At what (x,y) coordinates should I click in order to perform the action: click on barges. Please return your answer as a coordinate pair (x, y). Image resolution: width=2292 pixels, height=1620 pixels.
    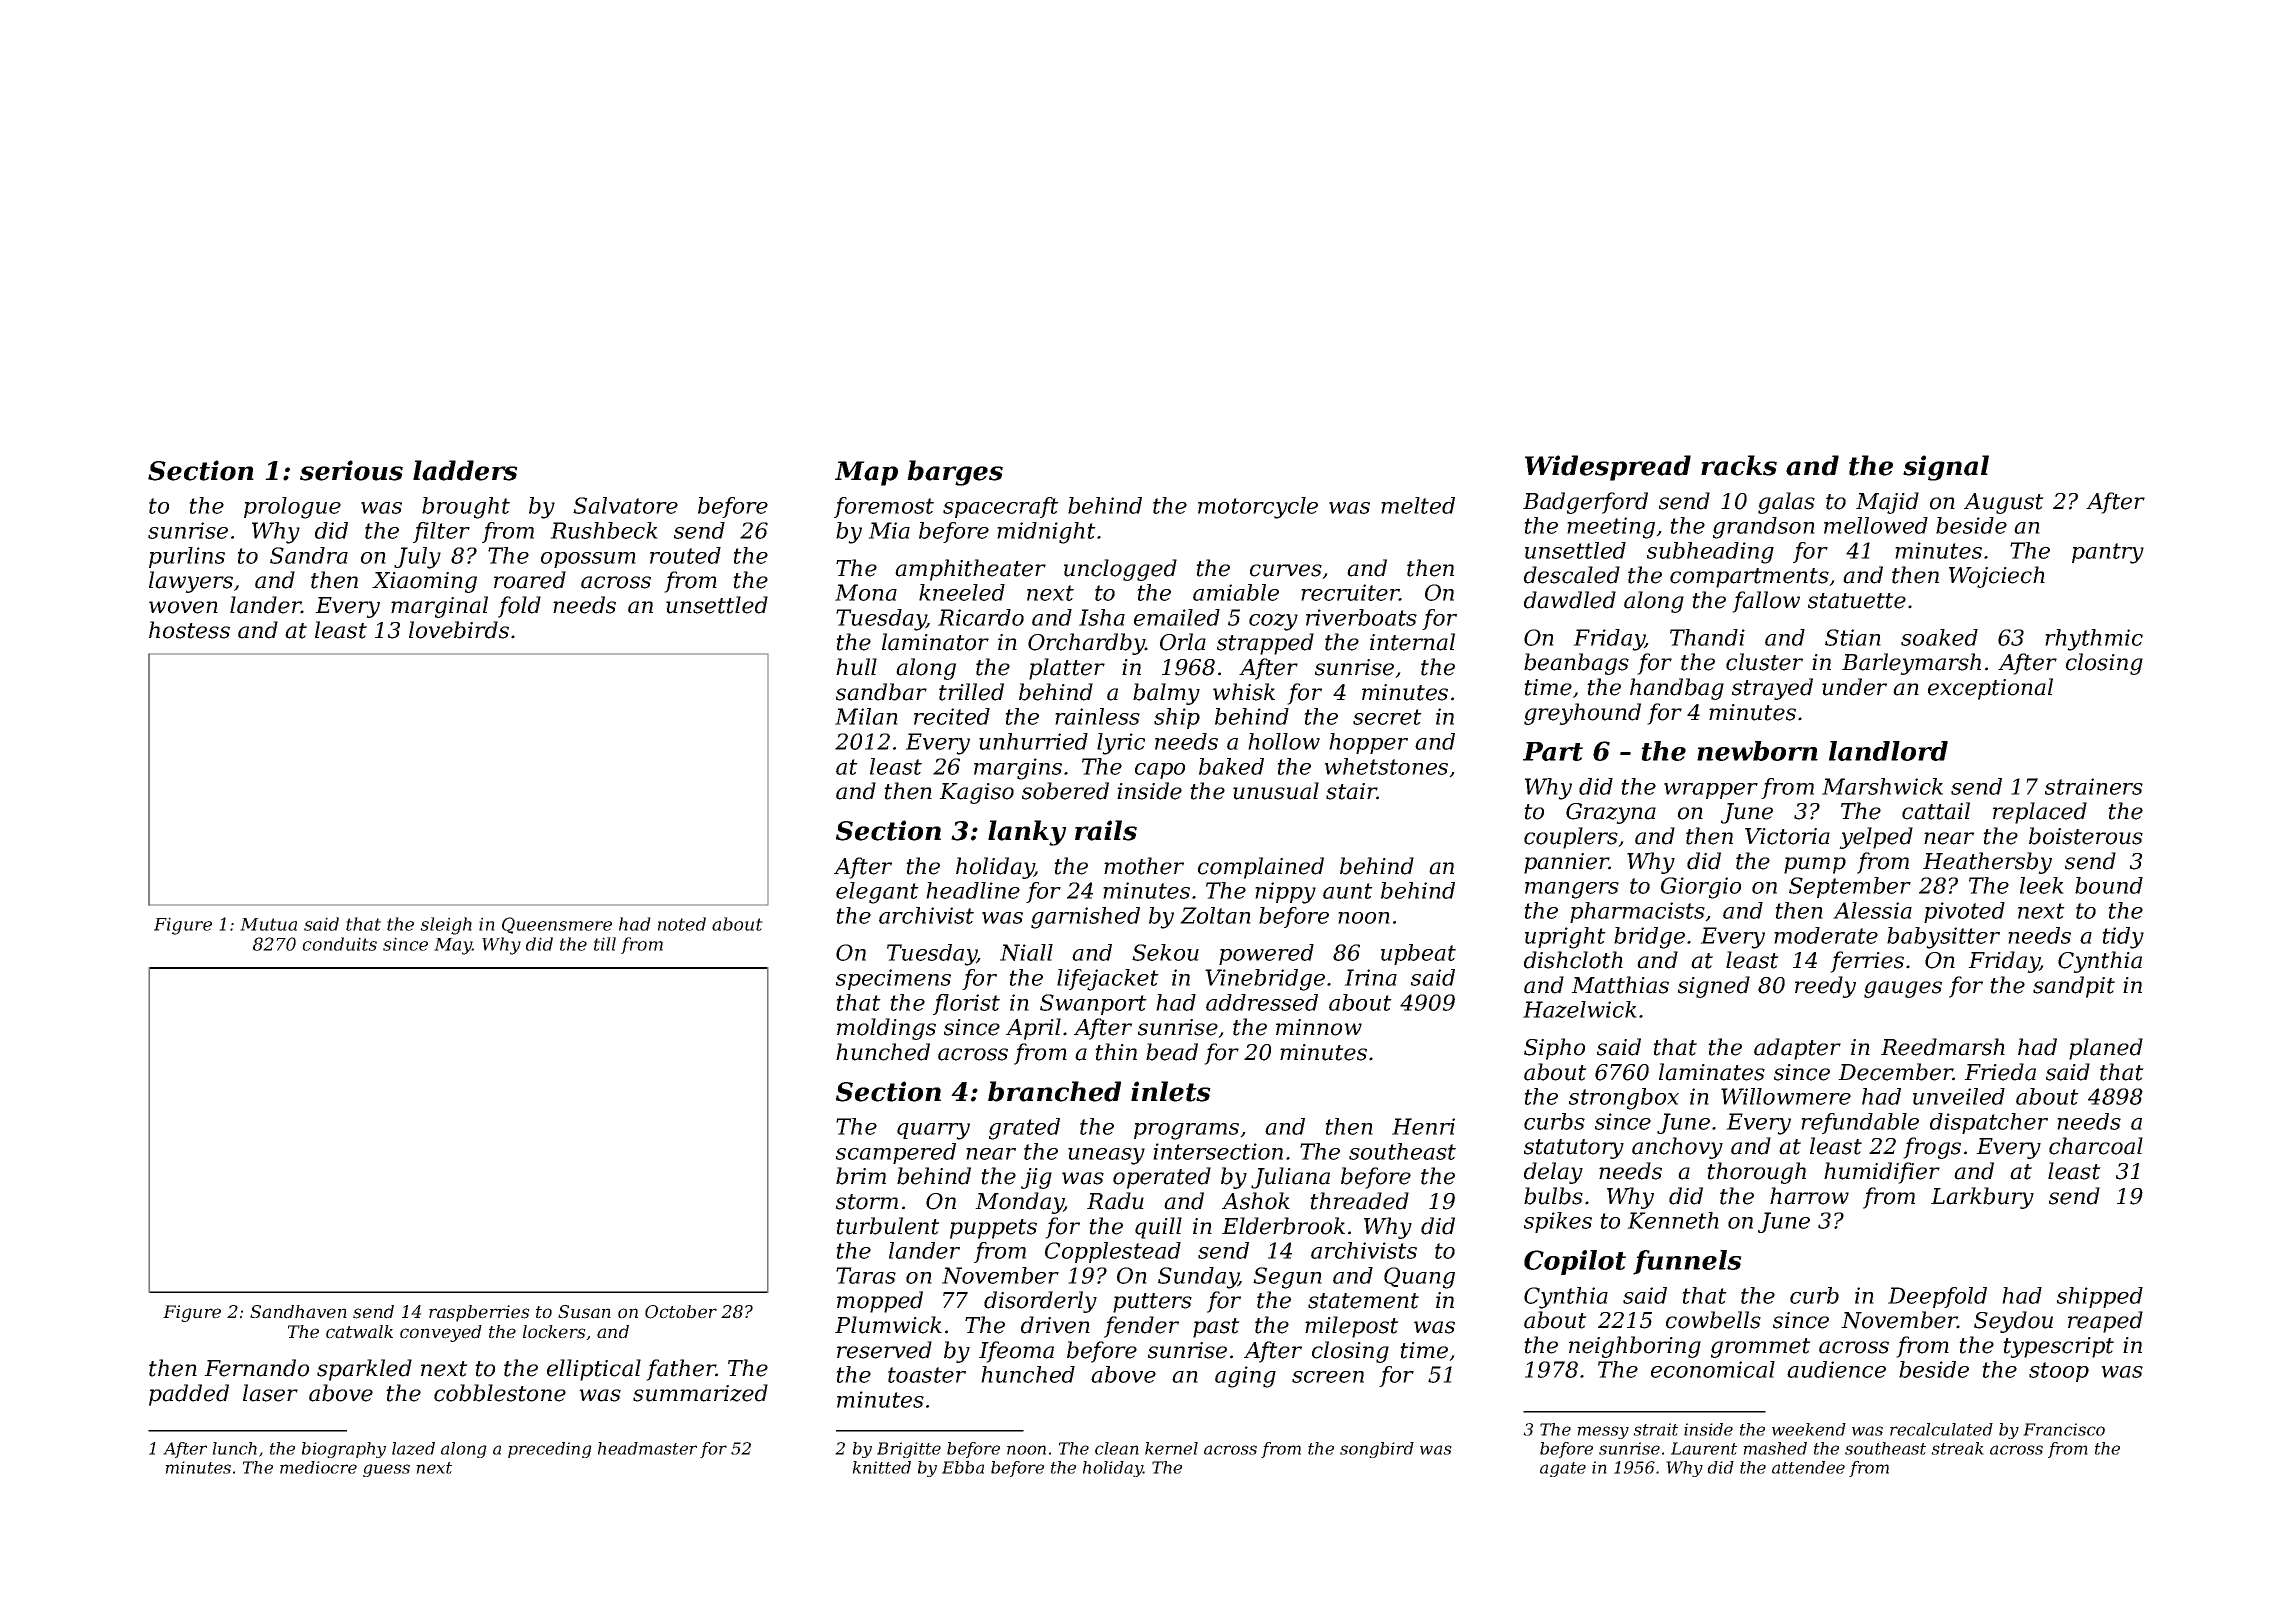
    Looking at the image, I should click on (955, 473).
